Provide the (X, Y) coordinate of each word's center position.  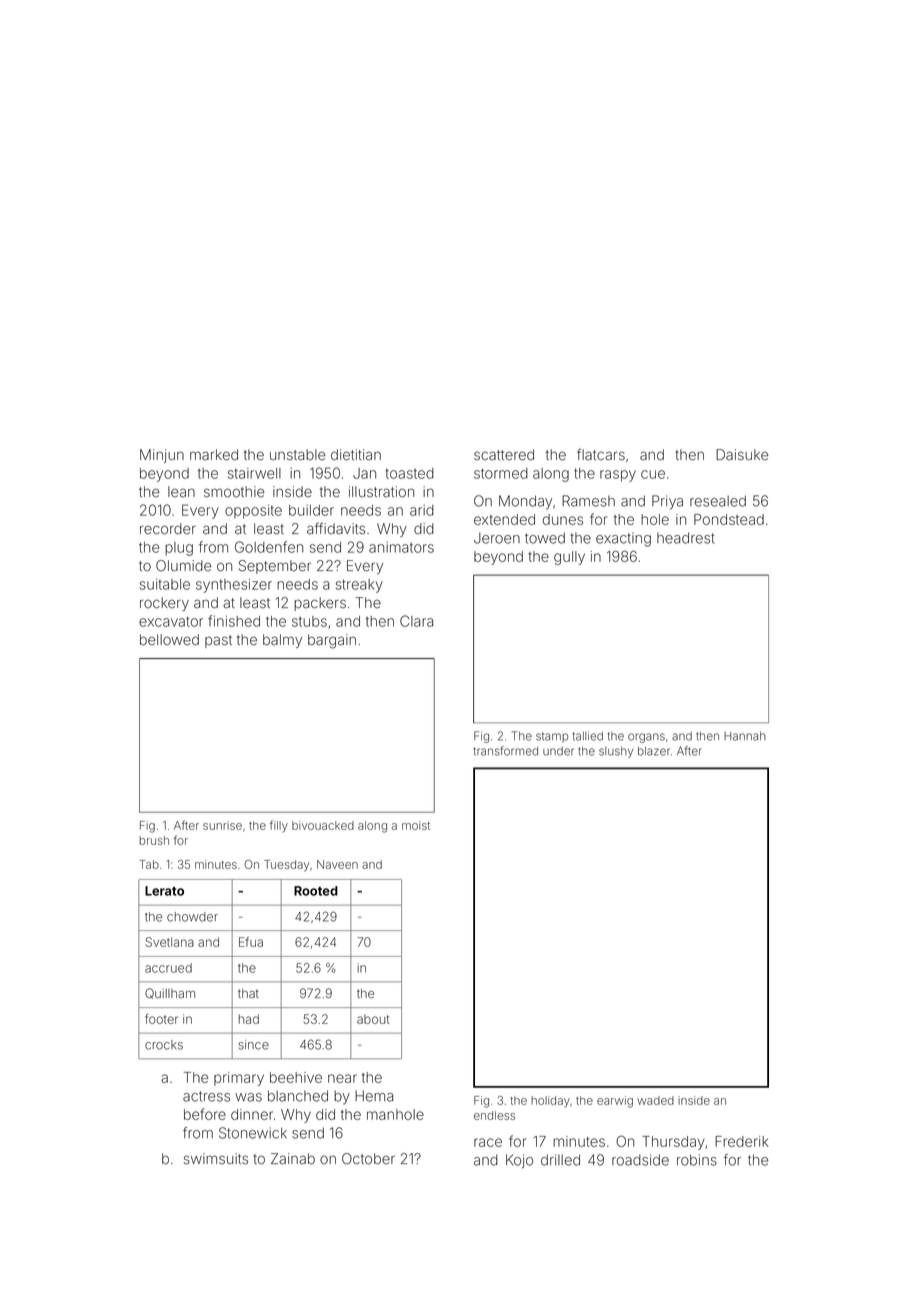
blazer (654, 751)
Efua (251, 942)
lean (181, 492)
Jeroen (497, 538)
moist (416, 825)
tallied (588, 736)
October (368, 1159)
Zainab (293, 1159)
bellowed (169, 640)
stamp (552, 737)
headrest (686, 538)
